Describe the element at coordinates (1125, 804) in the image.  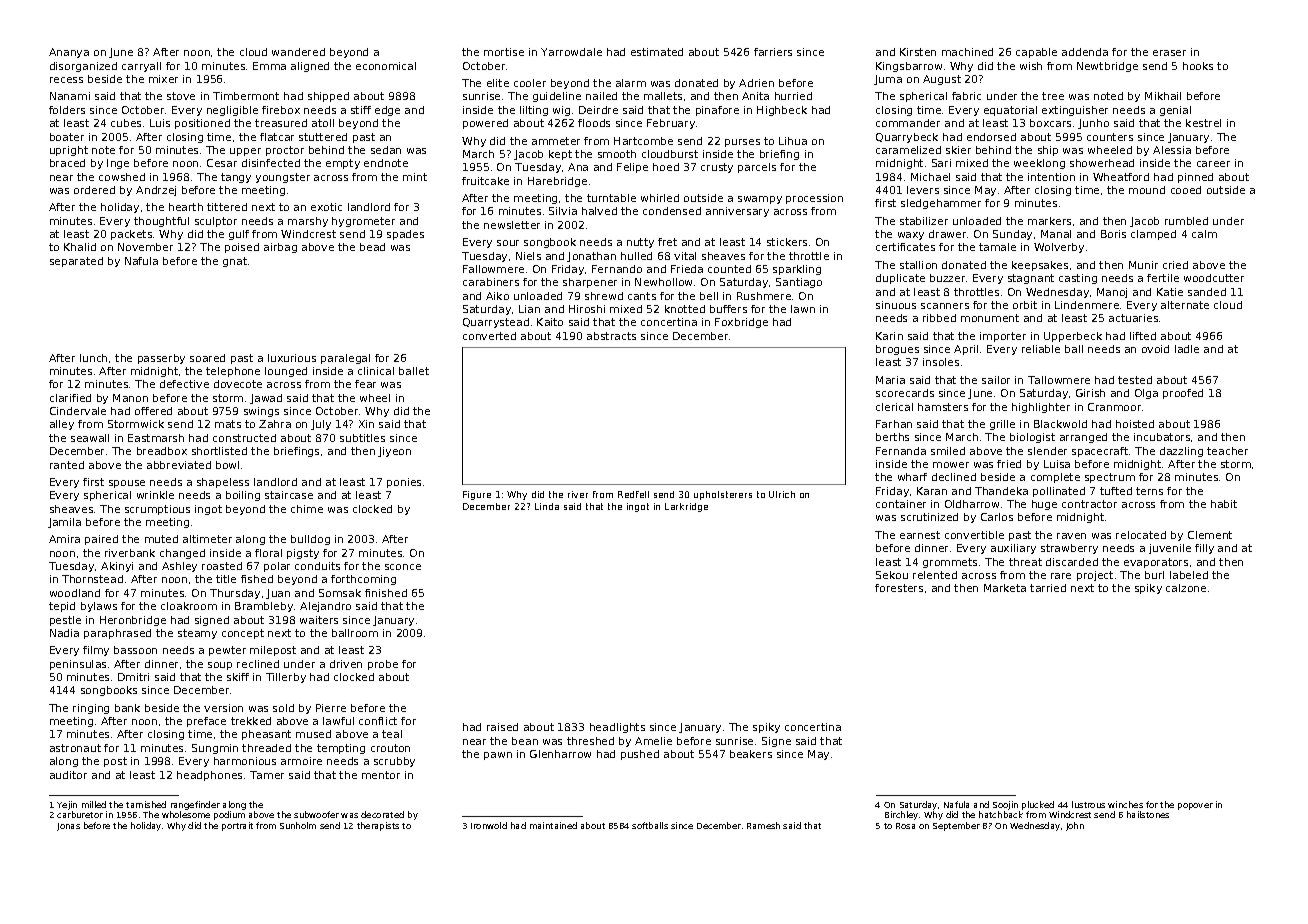
I see `winches` at that location.
